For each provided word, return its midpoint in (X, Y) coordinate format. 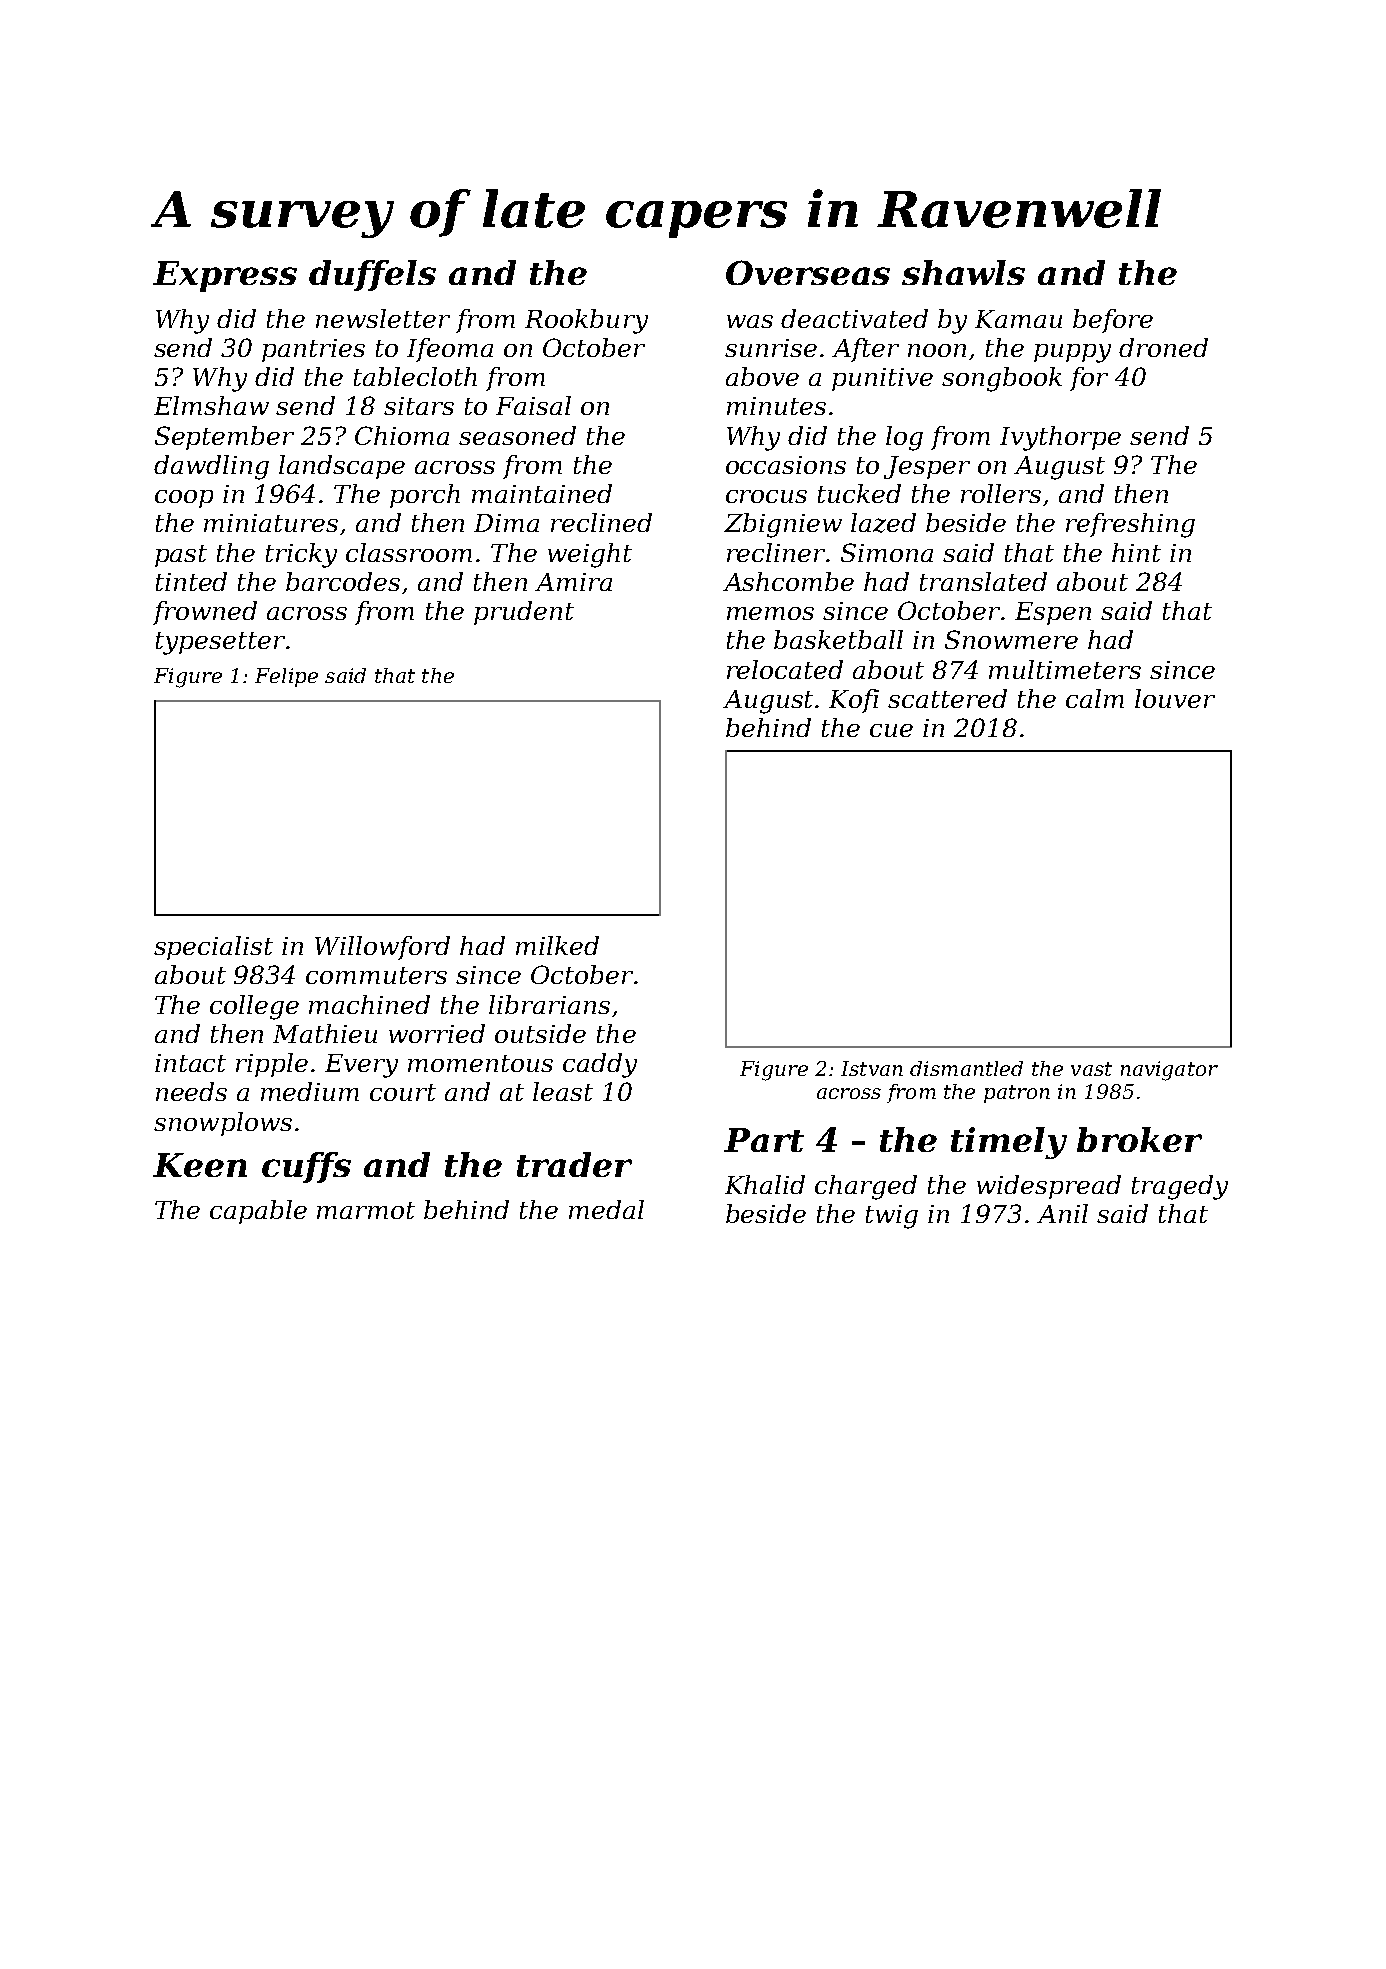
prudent (524, 613)
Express (225, 276)
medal (606, 1209)
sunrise (771, 348)
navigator (1169, 1071)
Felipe (286, 677)
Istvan (872, 1068)
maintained (542, 493)
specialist (213, 948)
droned (1163, 347)
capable (258, 1212)
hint (1136, 552)
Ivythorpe (1060, 438)
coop (184, 499)
